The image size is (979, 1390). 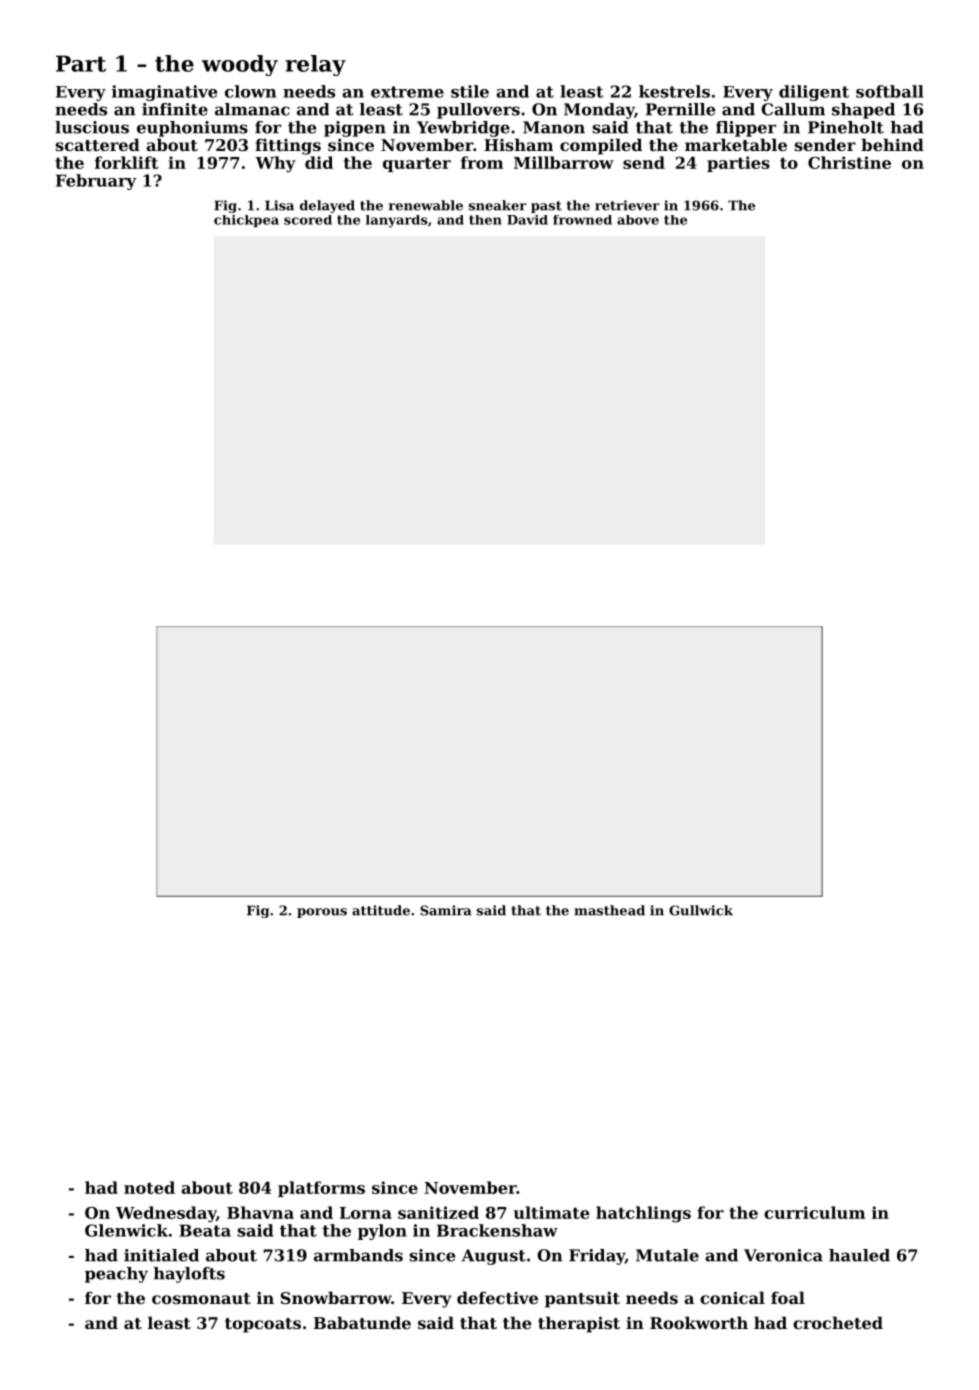 I want to click on above, so click(x=638, y=220).
